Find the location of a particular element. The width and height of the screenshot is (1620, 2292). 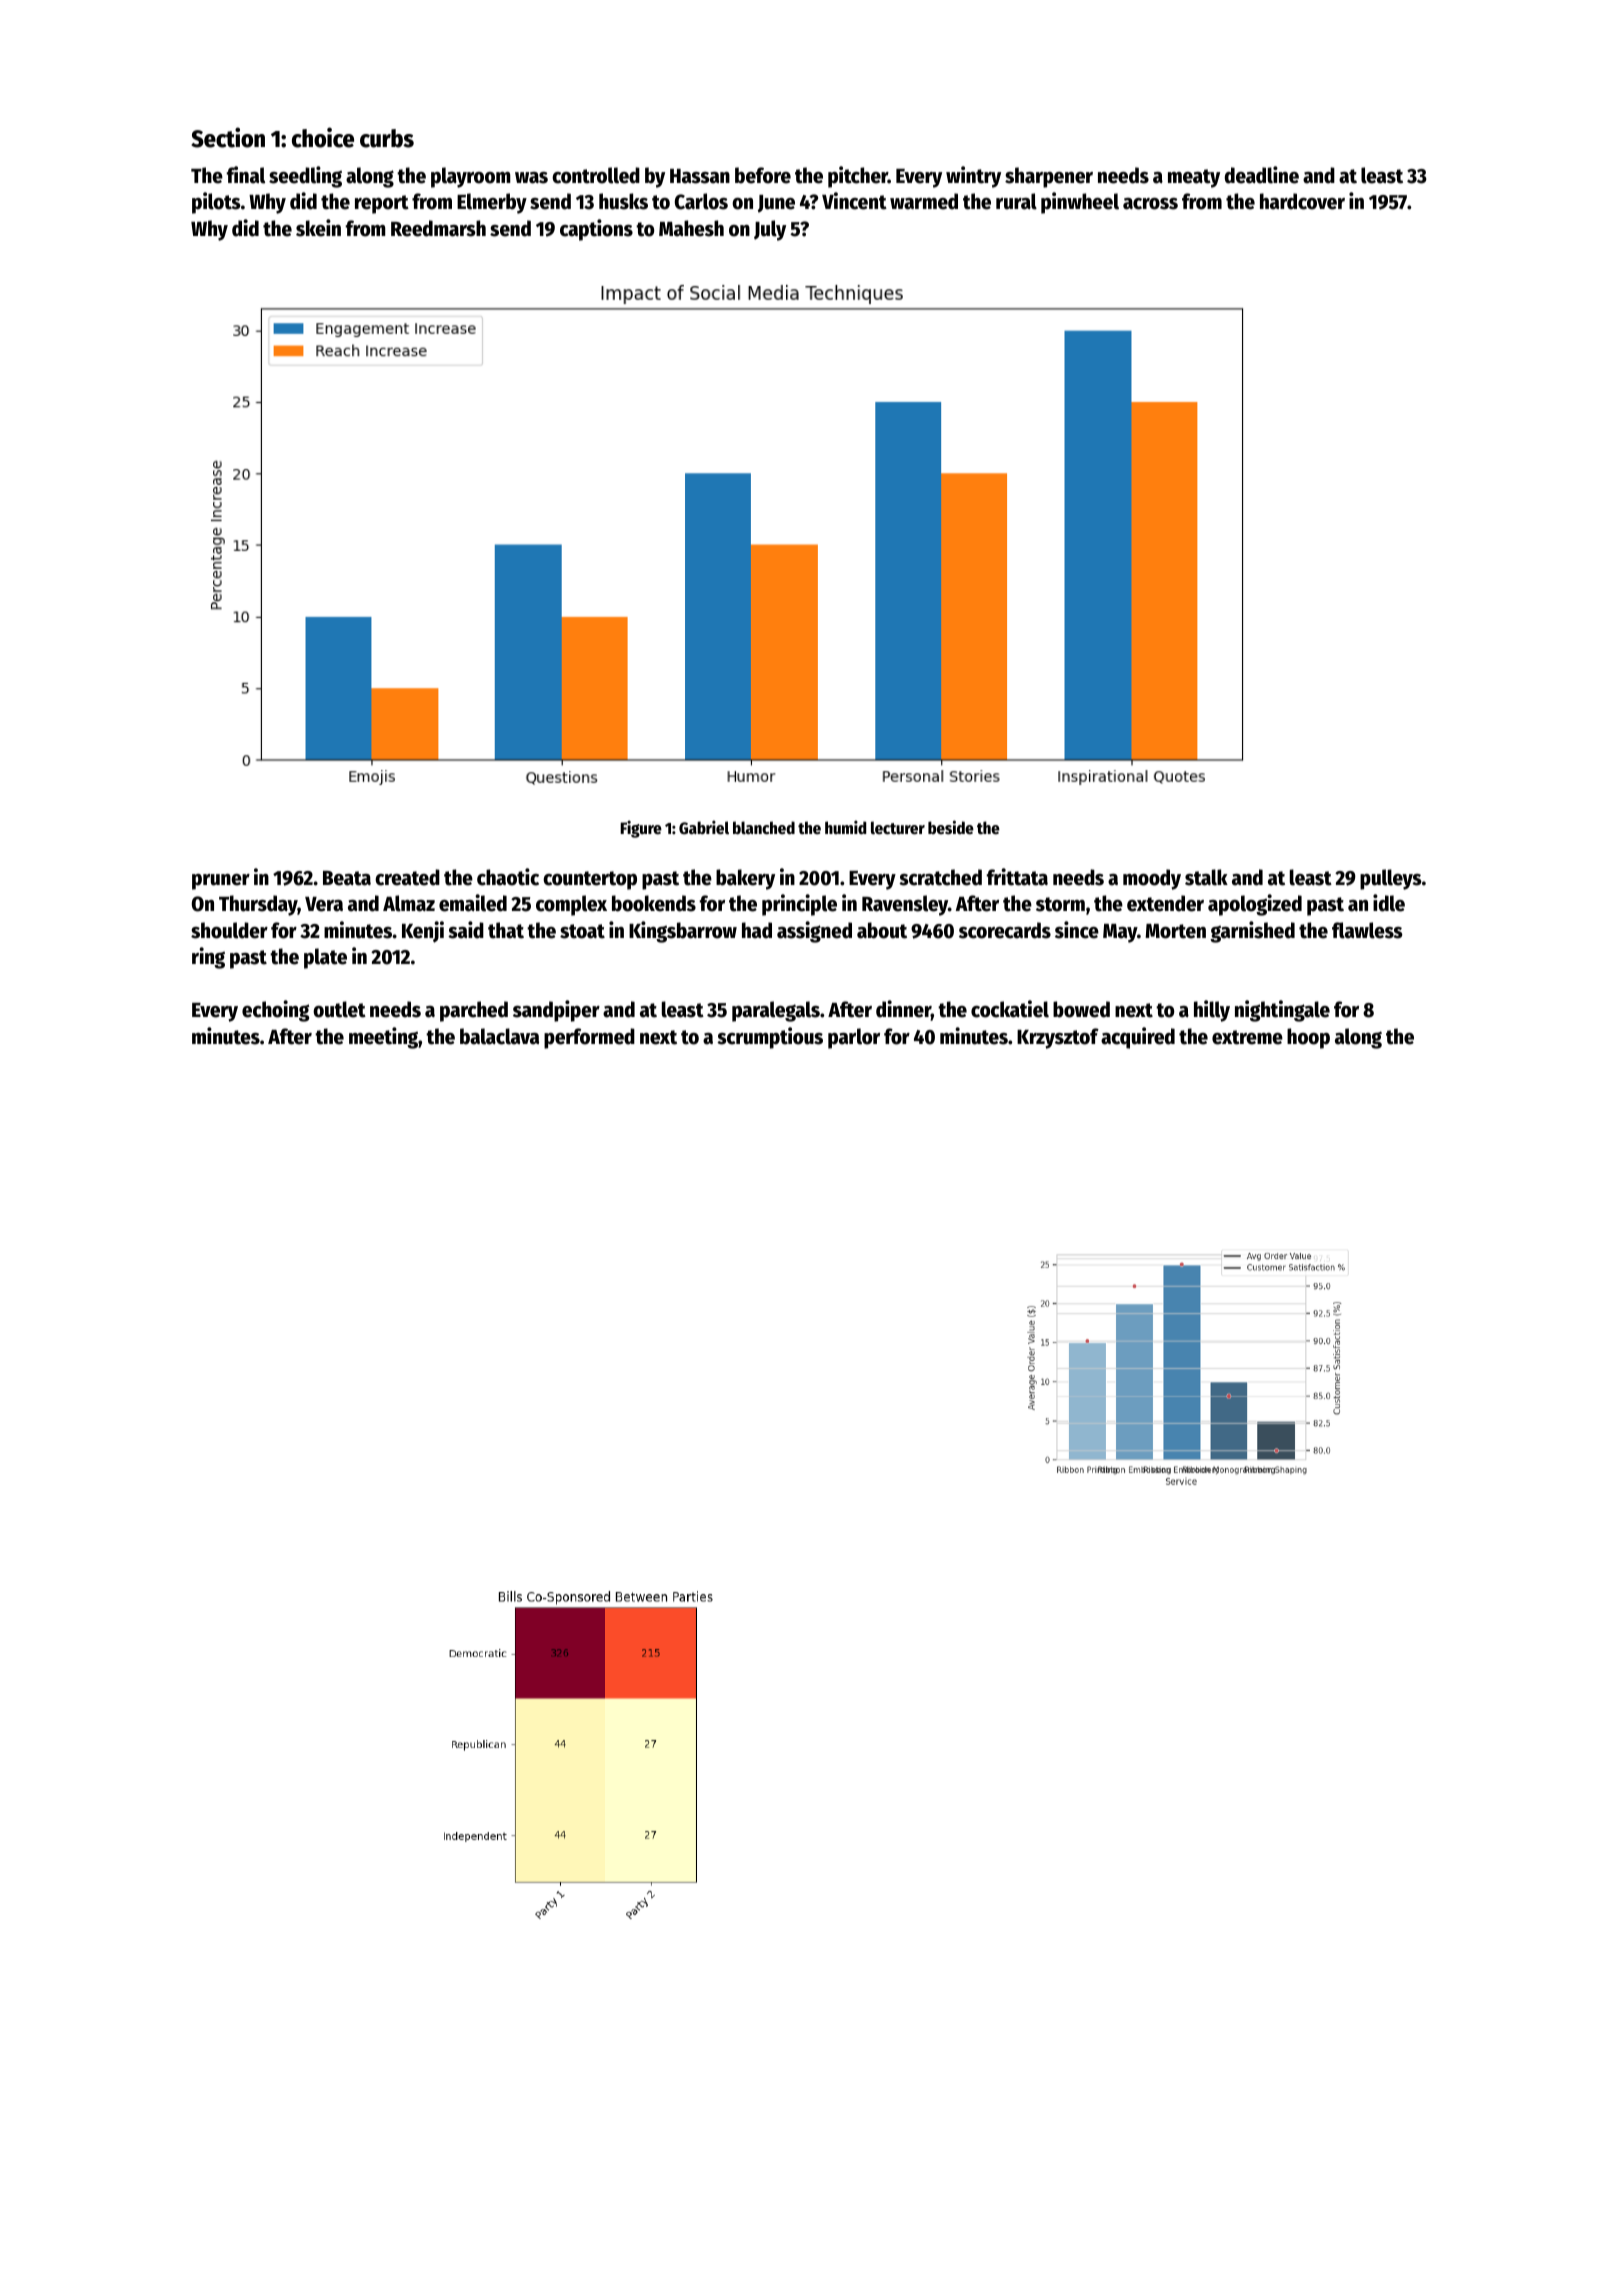

Beata is located at coordinates (347, 878).
